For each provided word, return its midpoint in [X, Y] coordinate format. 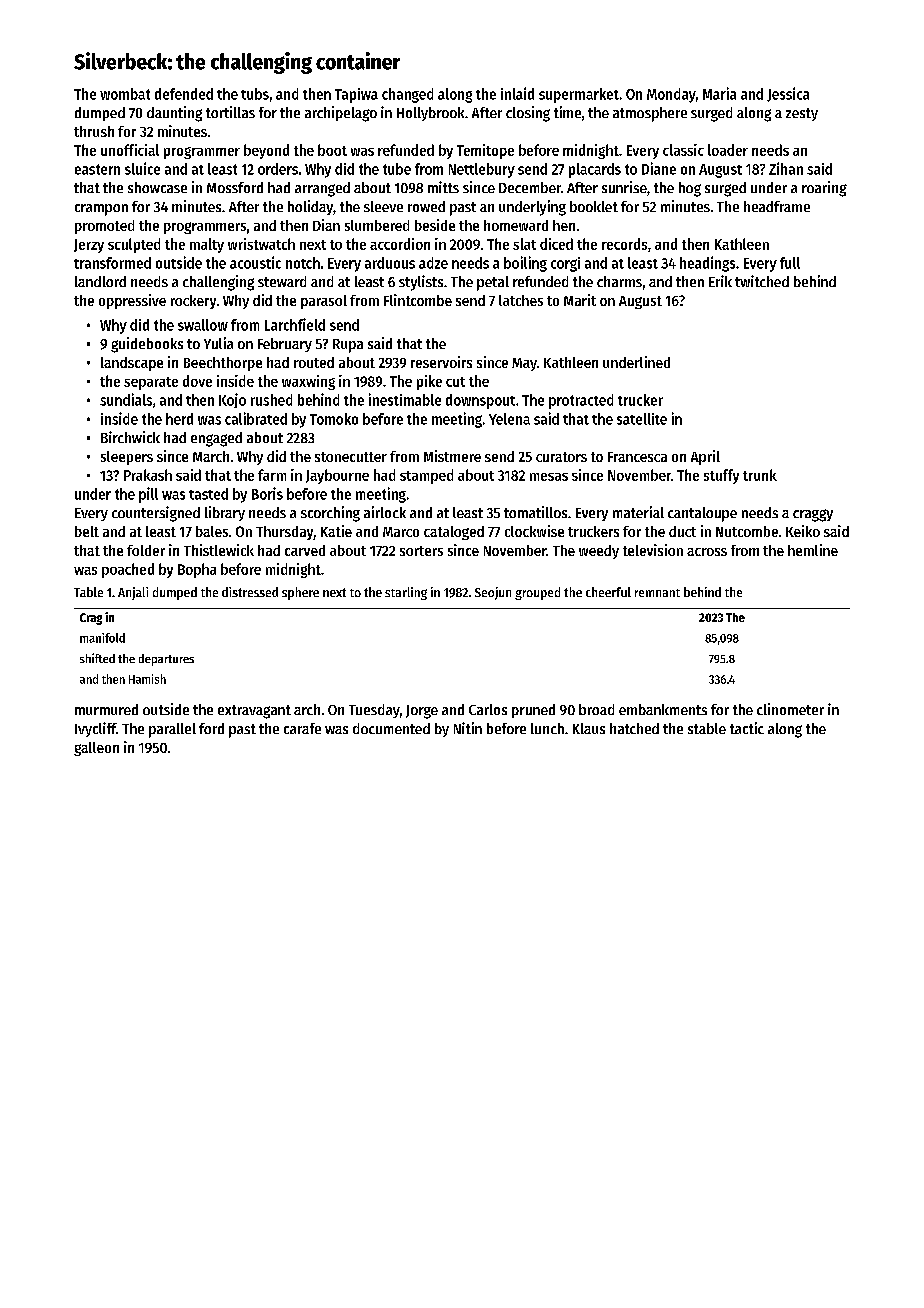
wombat [125, 94]
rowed [426, 206]
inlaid [517, 93]
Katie [336, 531]
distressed [250, 592]
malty [207, 245]
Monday [671, 95]
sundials [126, 399]
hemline [813, 550]
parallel [172, 730]
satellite [642, 419]
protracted [581, 401]
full [790, 263]
